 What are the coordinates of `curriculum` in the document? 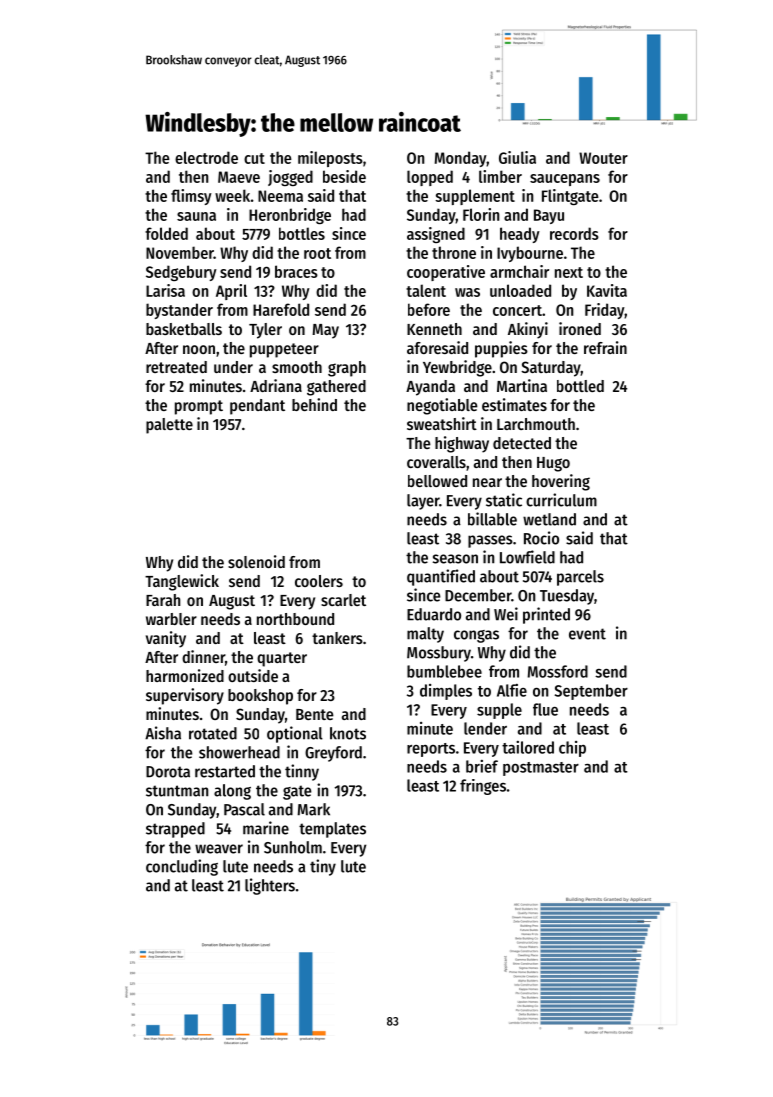 It's located at (561, 500).
